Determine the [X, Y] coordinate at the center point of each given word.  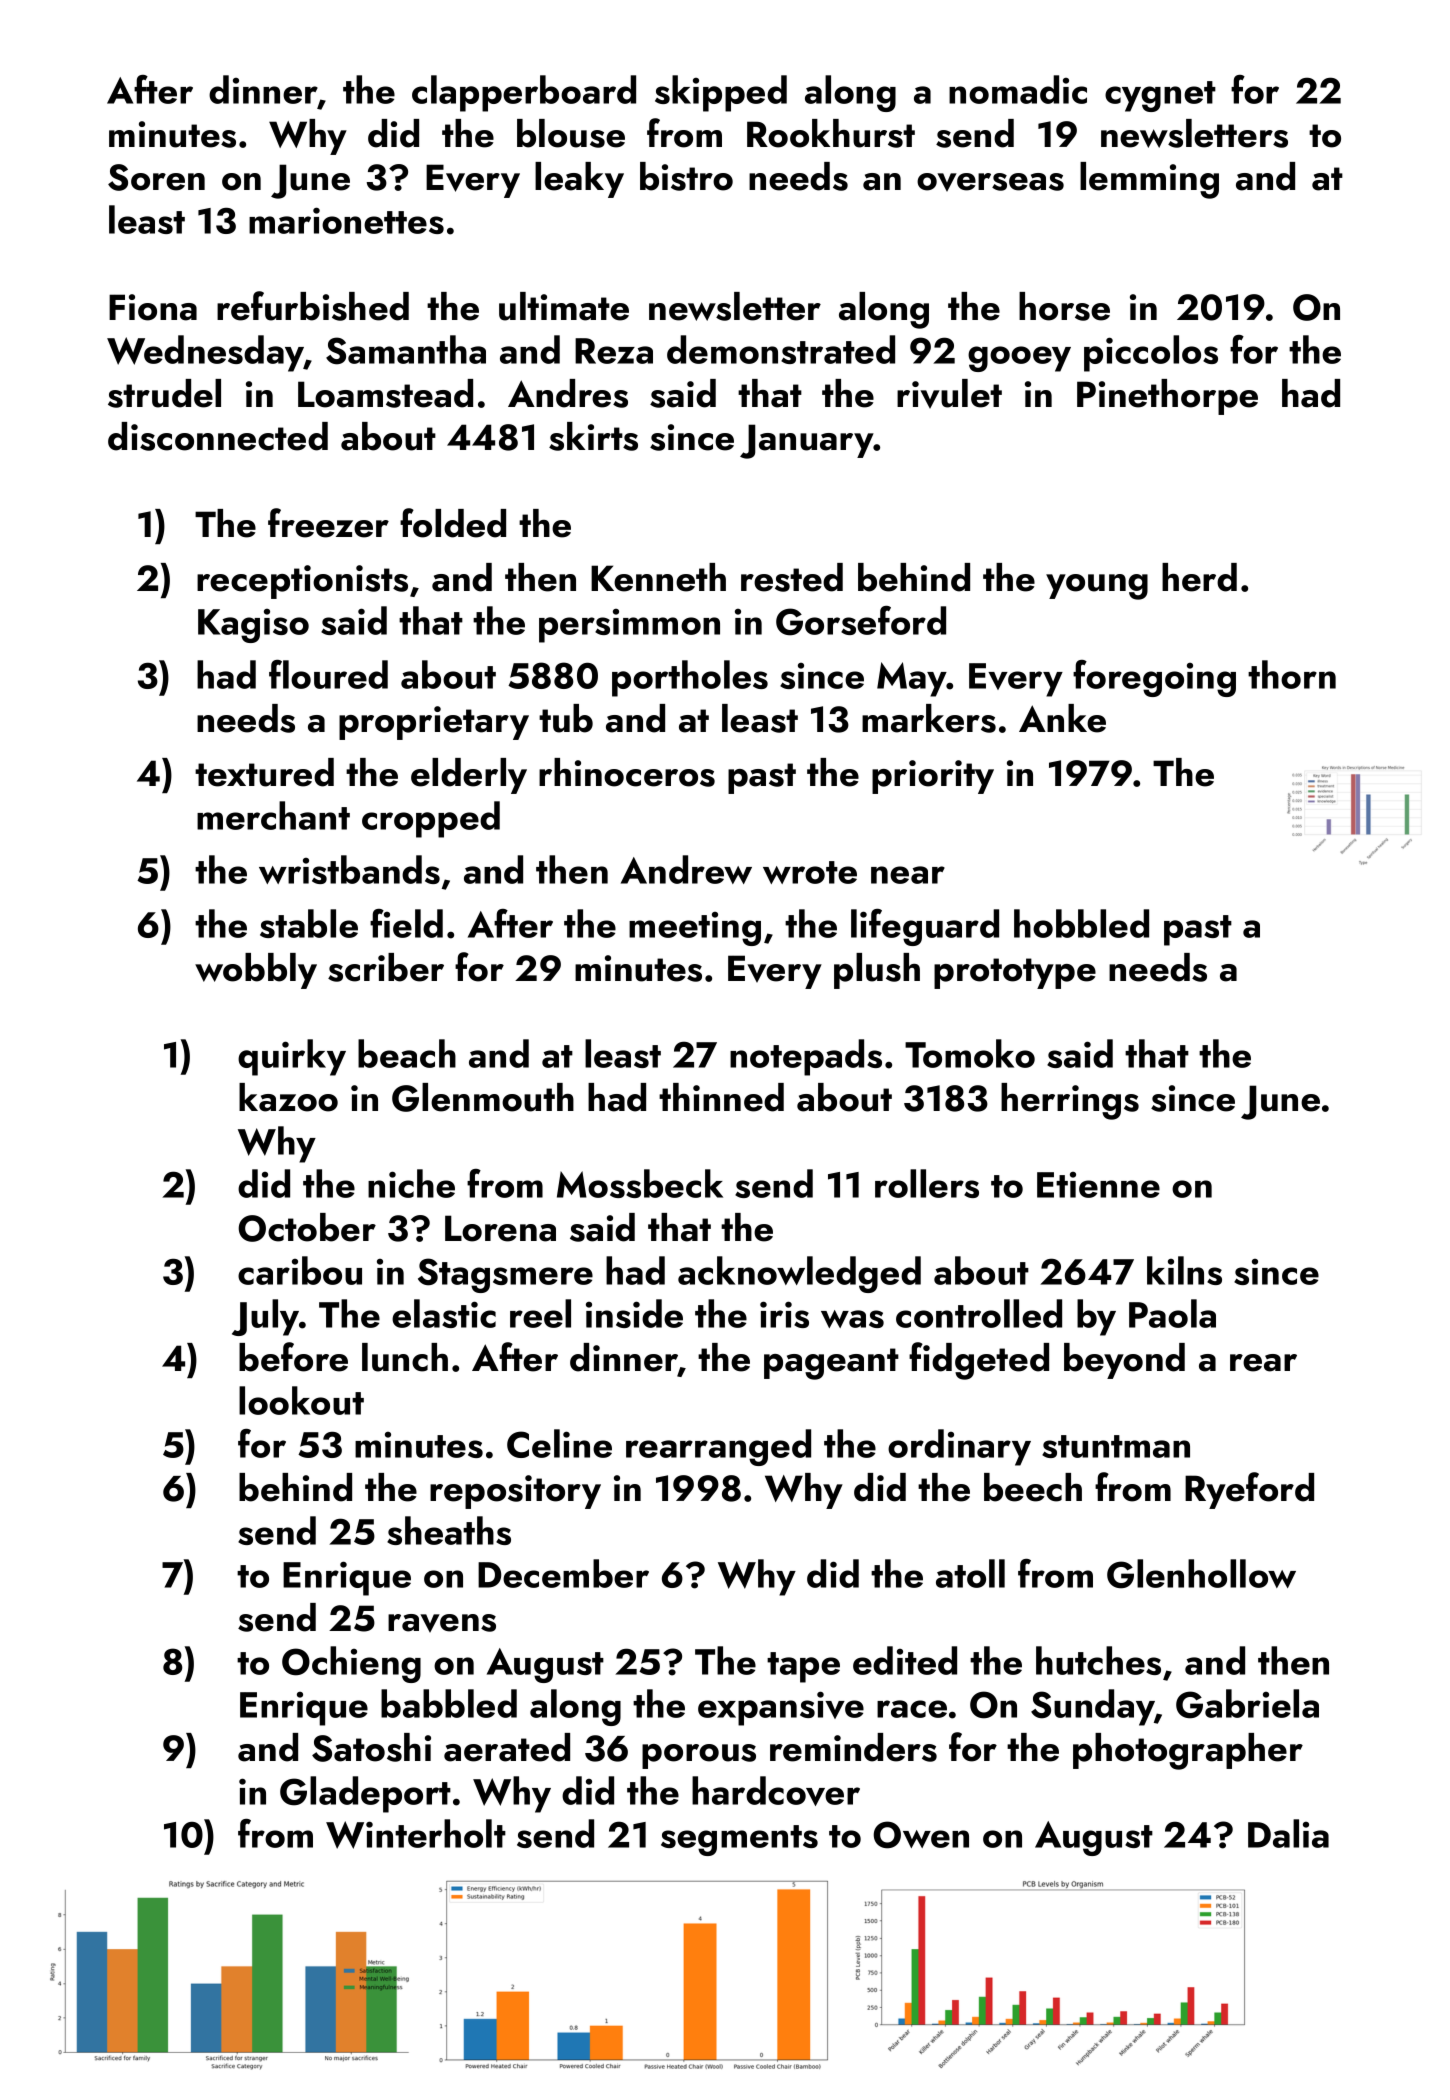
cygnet [1160, 96]
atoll [970, 1573]
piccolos [1151, 353]
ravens [442, 1623]
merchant [273, 815]
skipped [721, 93]
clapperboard [524, 93]
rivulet [949, 393]
